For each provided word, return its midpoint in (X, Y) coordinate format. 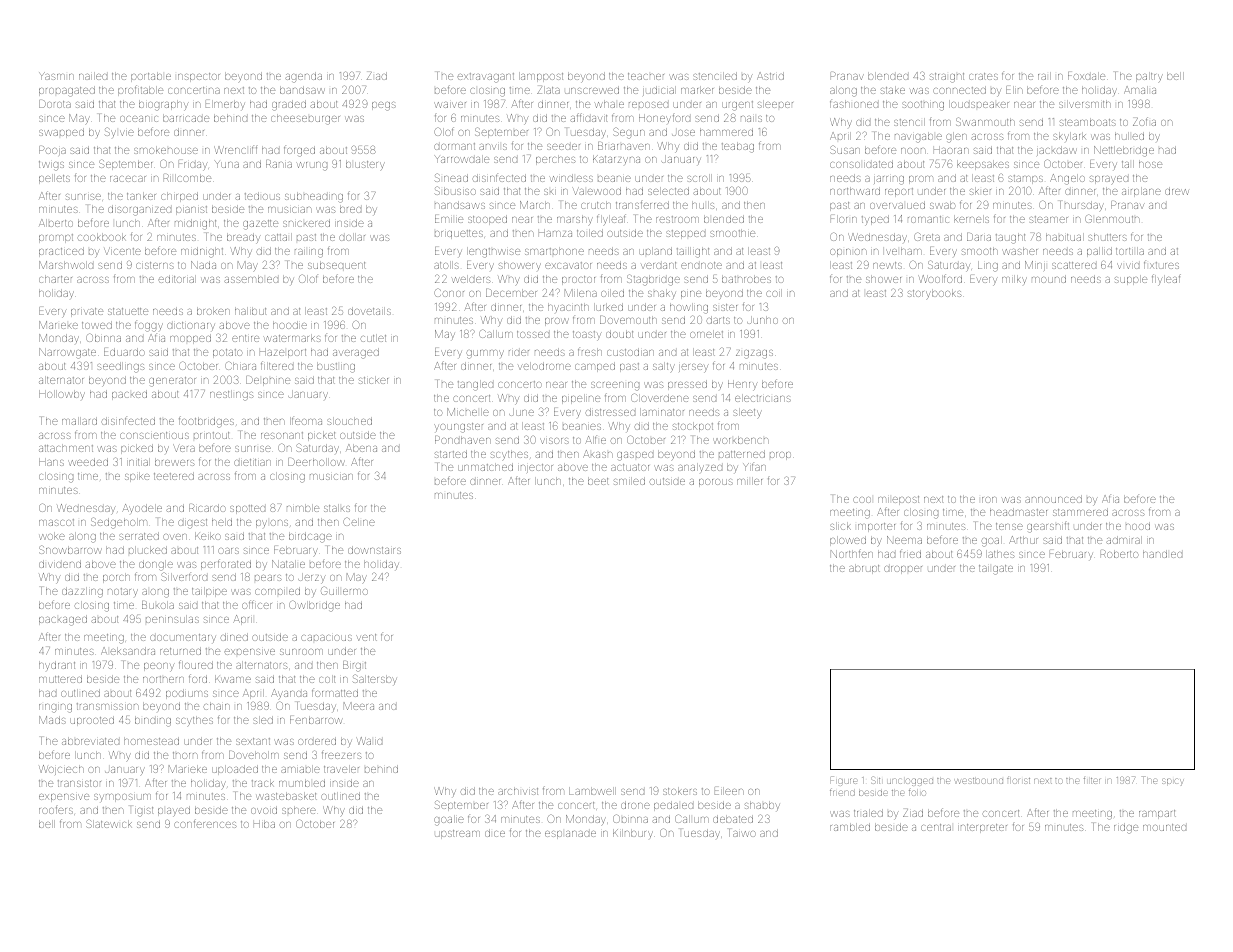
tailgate (996, 570)
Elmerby (225, 104)
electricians (763, 398)
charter (55, 279)
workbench (741, 440)
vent (366, 637)
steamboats (1088, 122)
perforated (226, 564)
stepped (685, 234)
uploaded (235, 770)
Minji (1035, 266)
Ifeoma (306, 421)
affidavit (588, 117)
